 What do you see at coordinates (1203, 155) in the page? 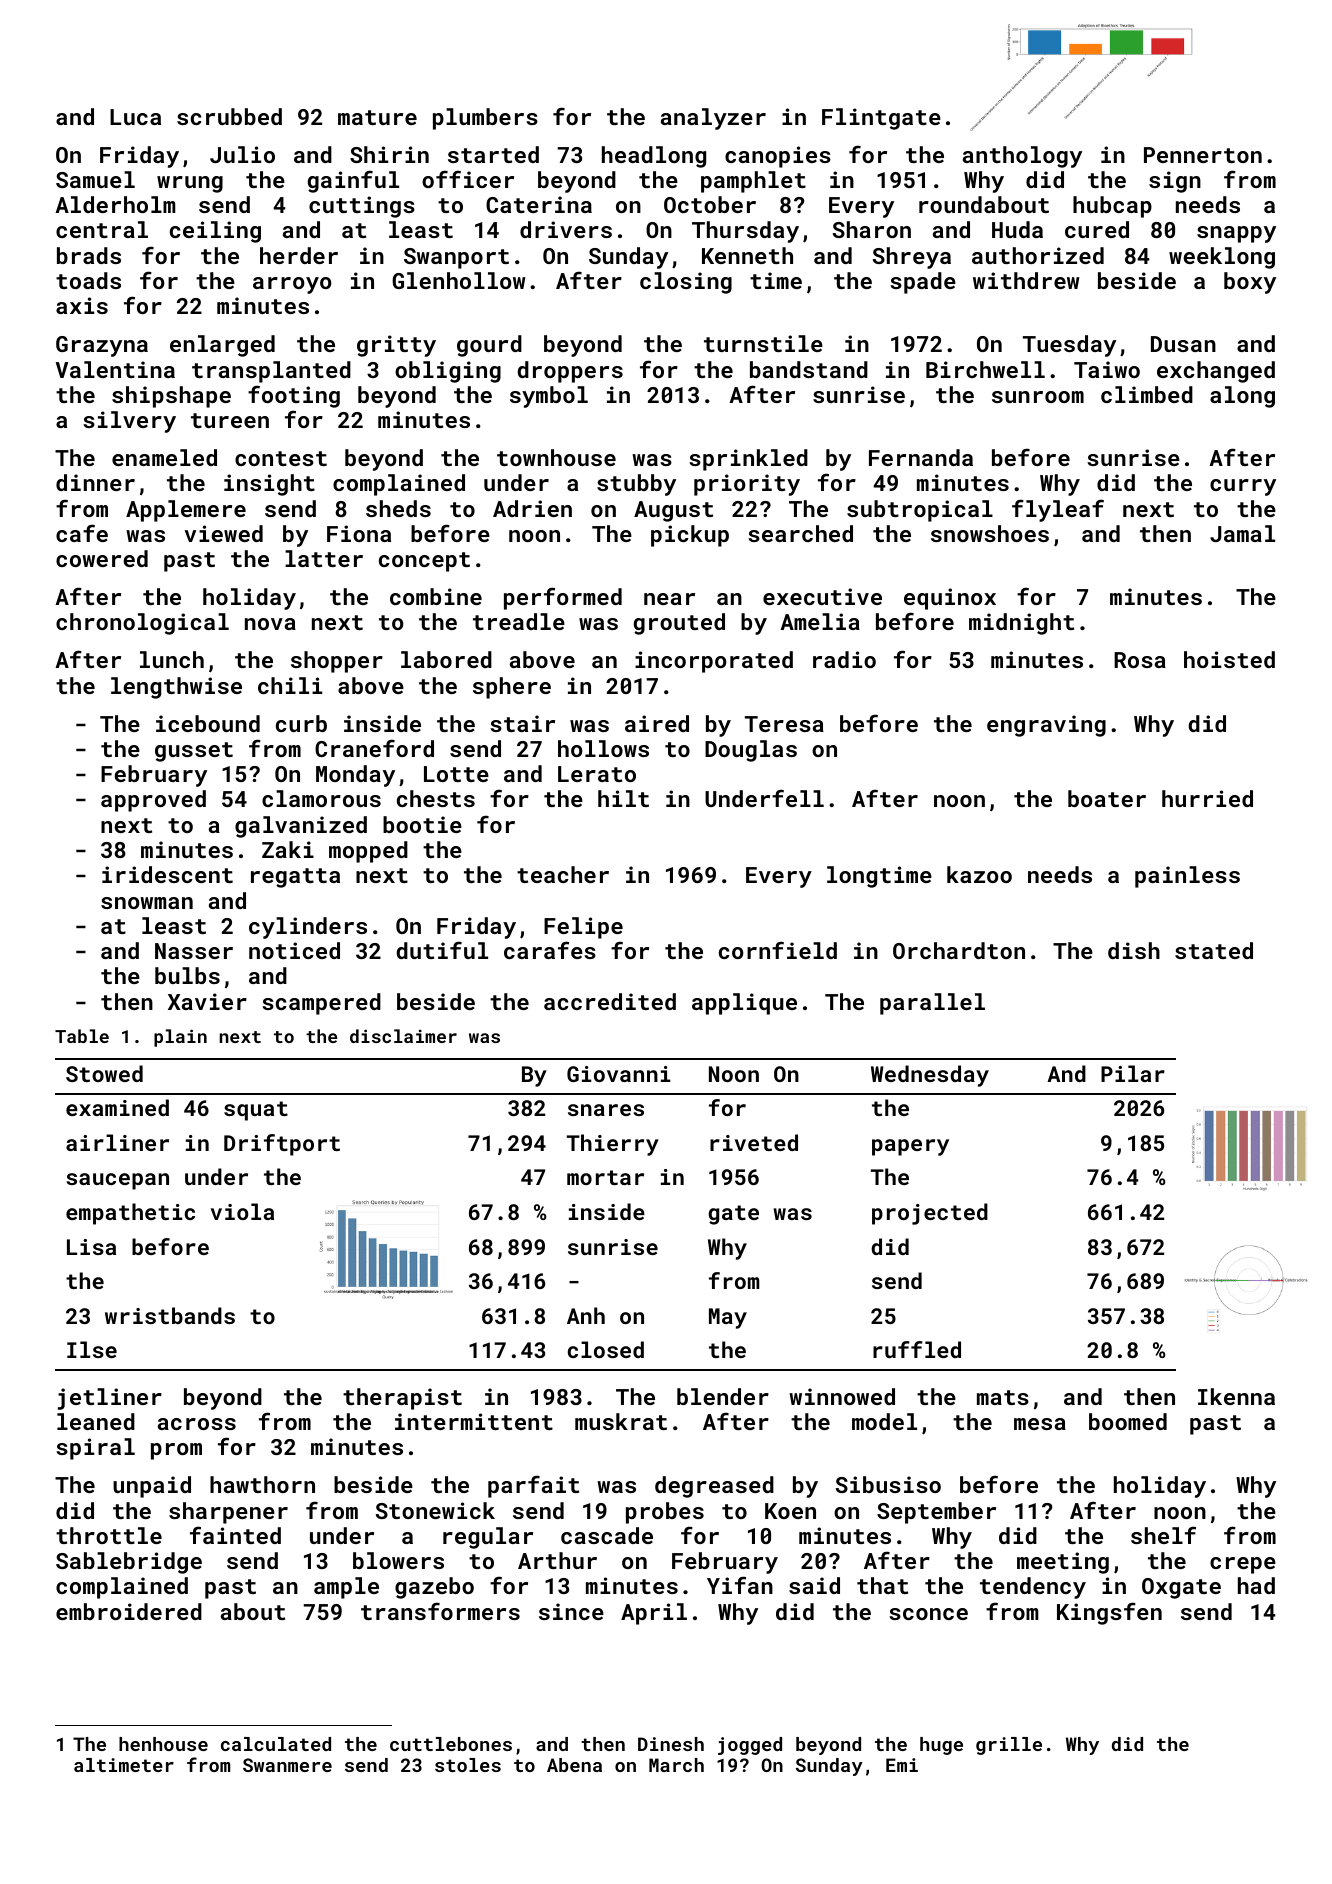
I see `Pennerton` at bounding box center [1203, 155].
